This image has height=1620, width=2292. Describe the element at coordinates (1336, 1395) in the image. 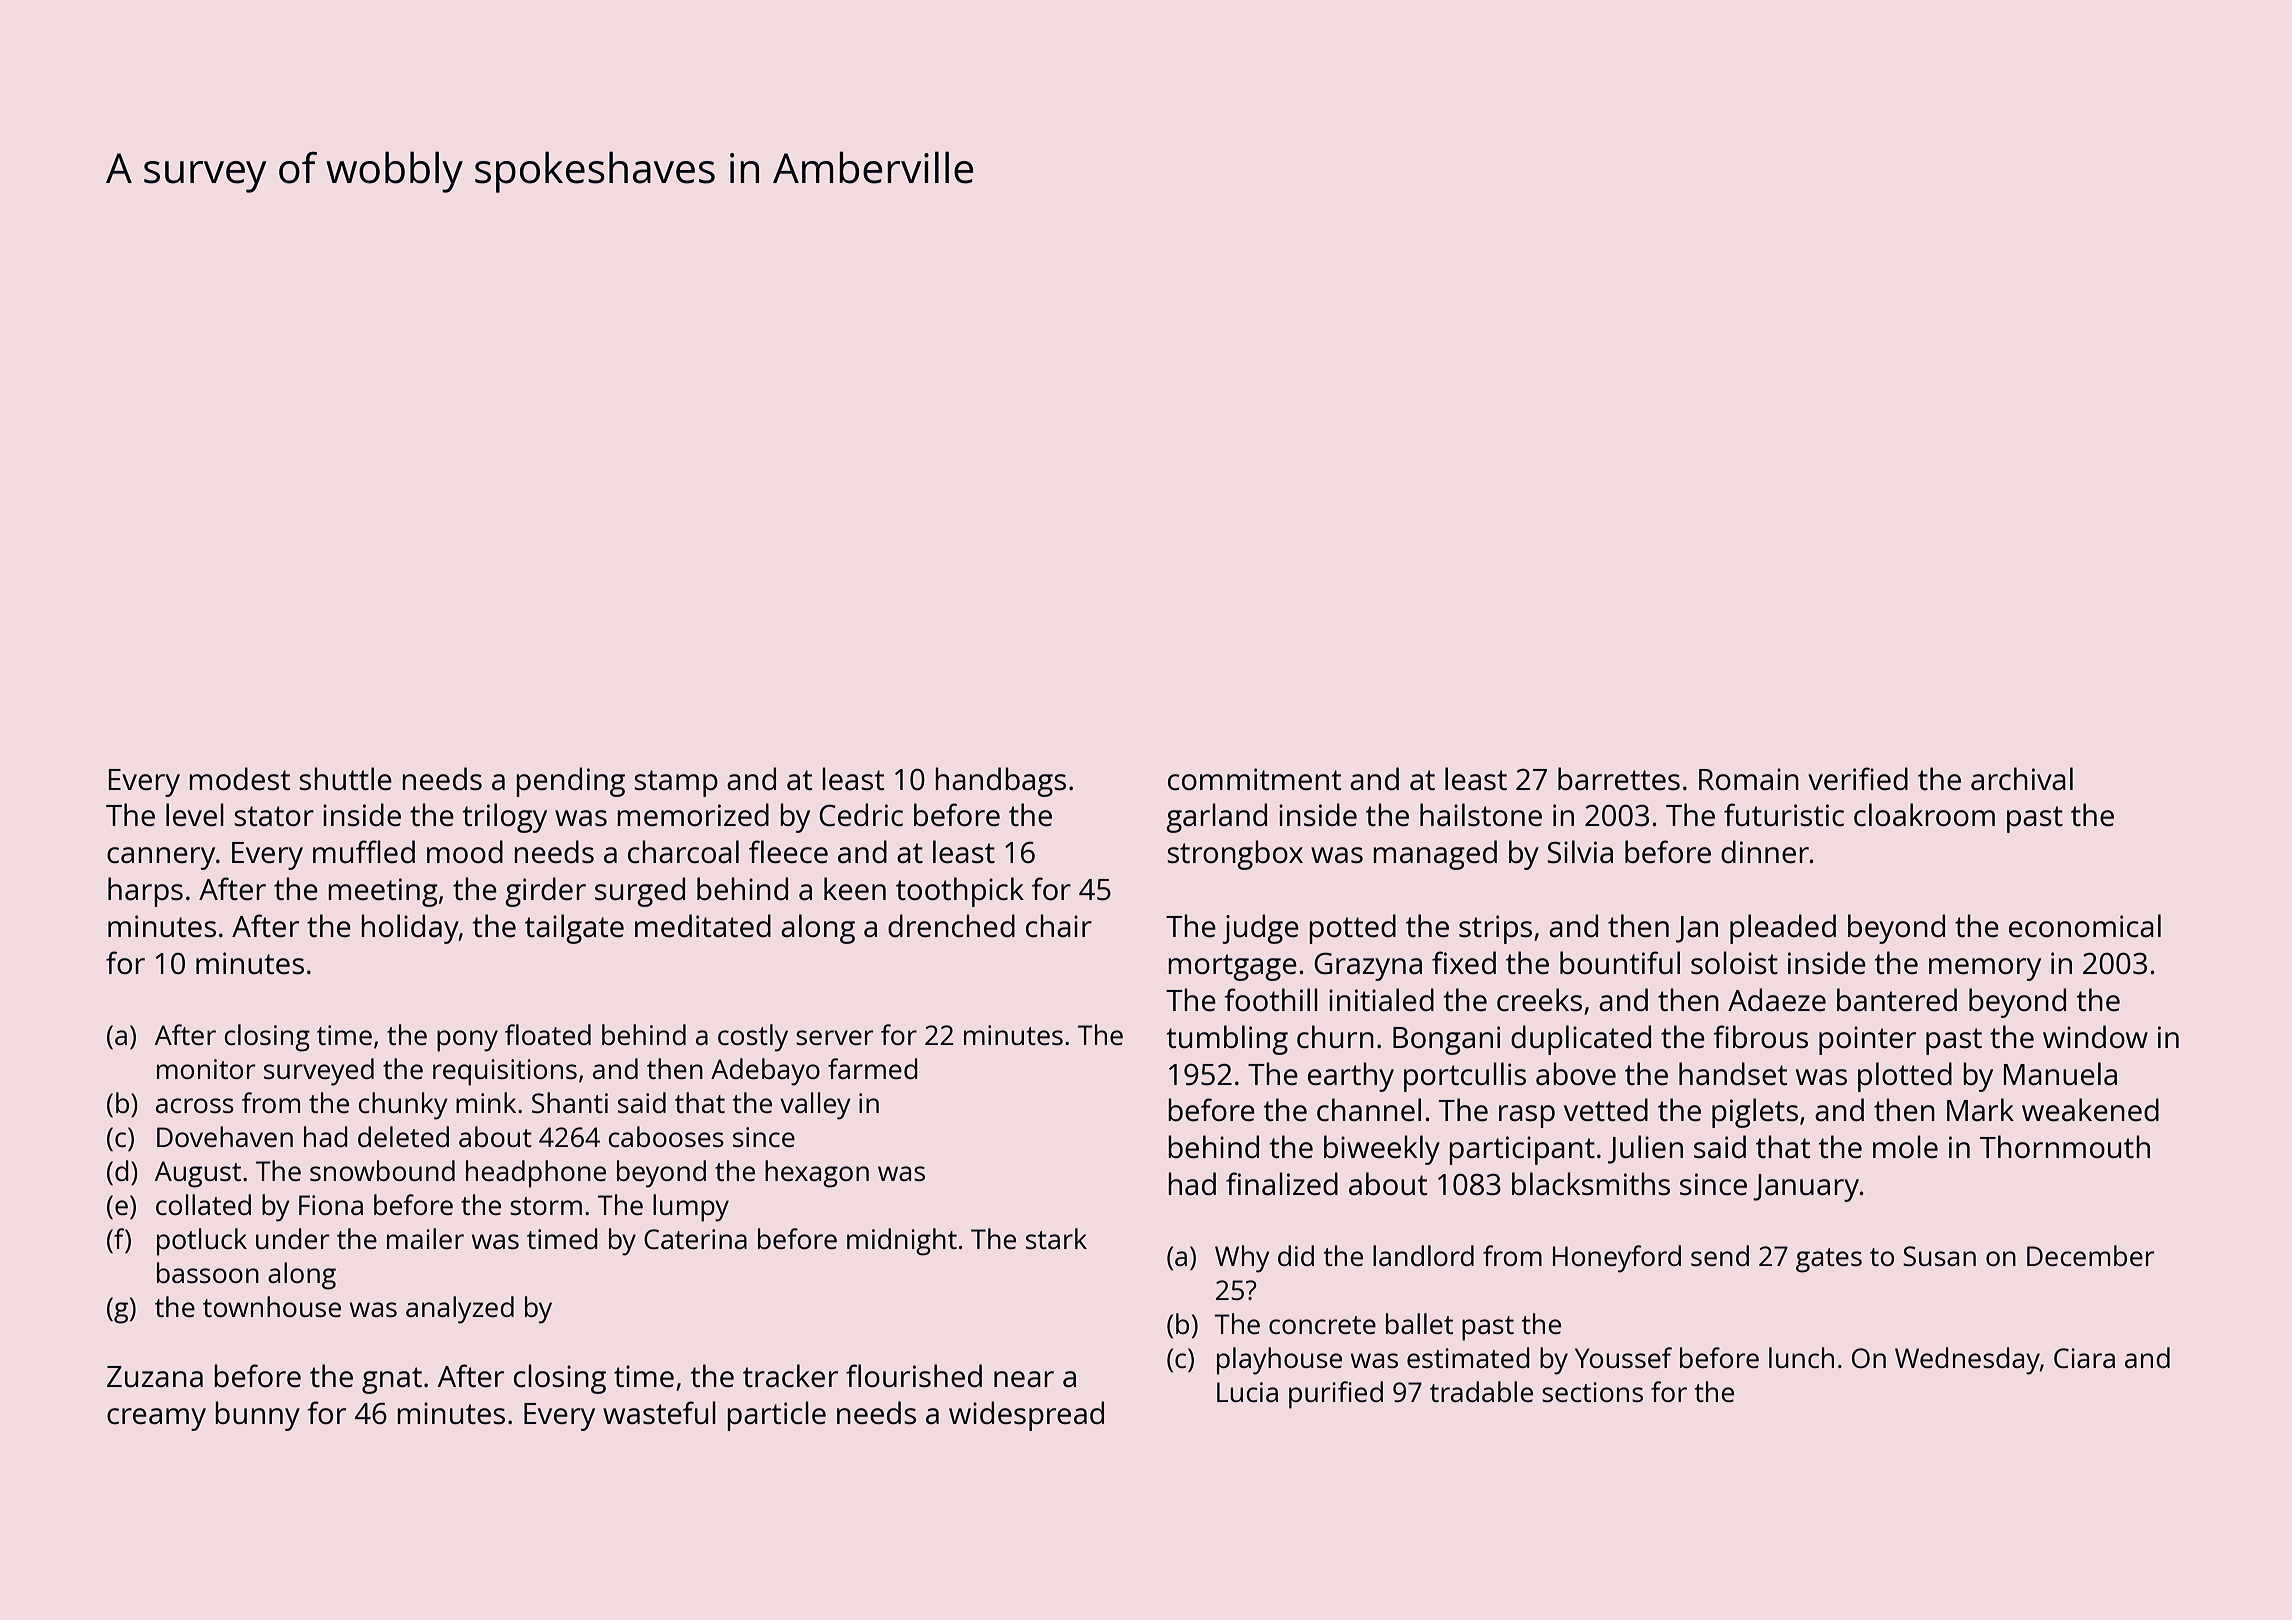

I see `purified` at that location.
